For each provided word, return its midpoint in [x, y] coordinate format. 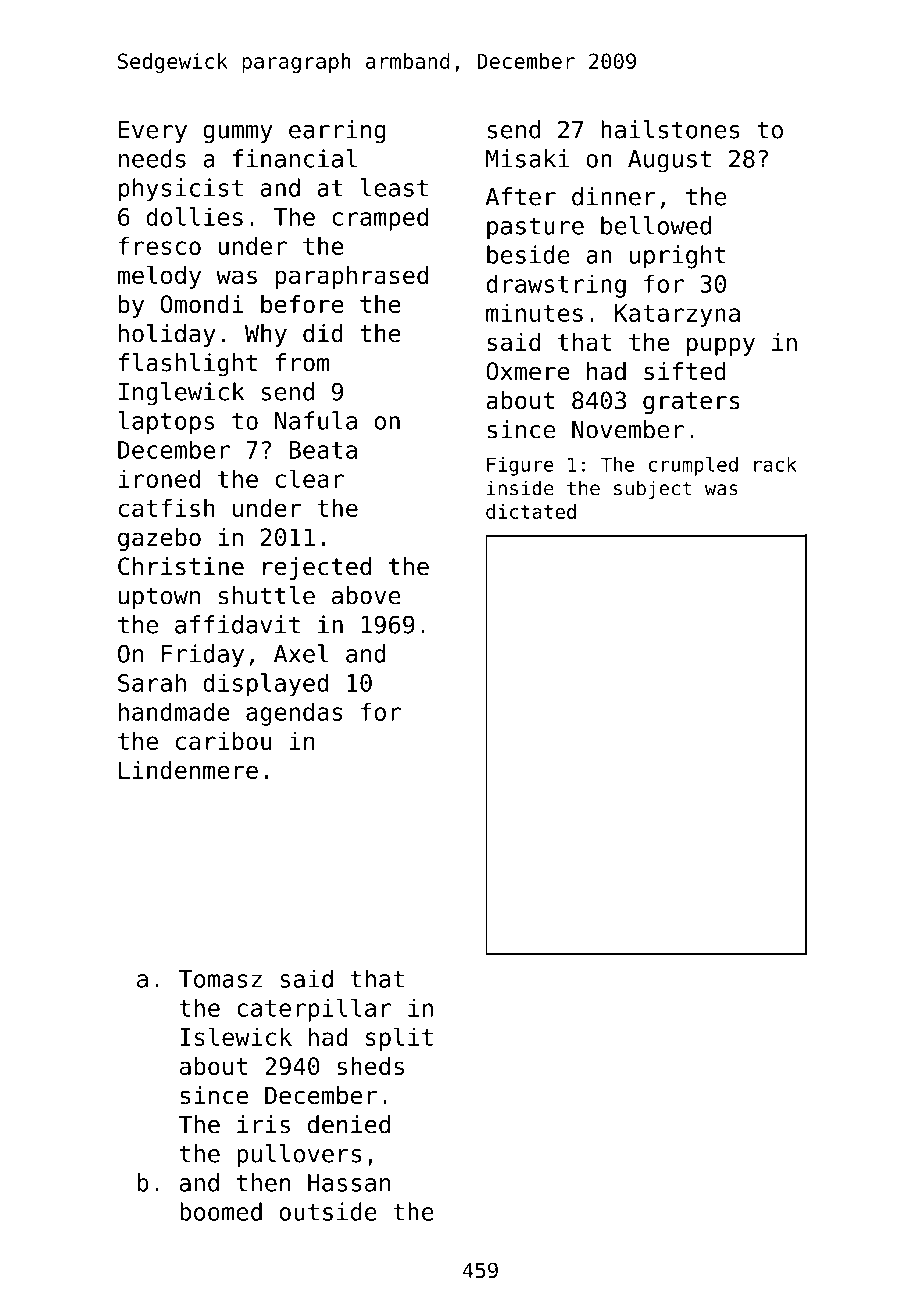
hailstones [670, 129]
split [399, 1039]
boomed [221, 1211]
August [669, 161]
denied [349, 1124]
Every [153, 132]
